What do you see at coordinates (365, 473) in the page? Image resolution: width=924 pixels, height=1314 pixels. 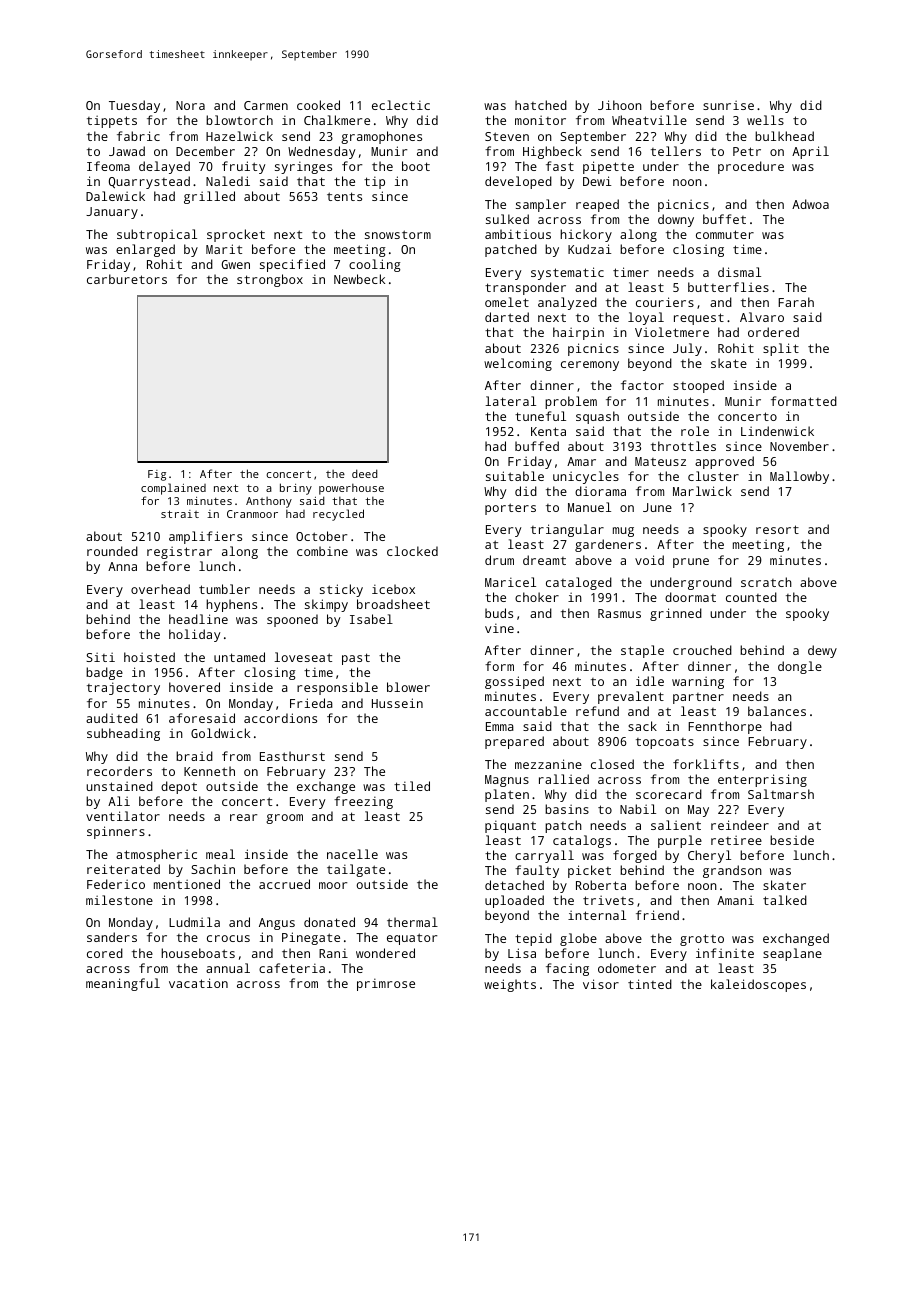 I see `deed` at bounding box center [365, 473].
